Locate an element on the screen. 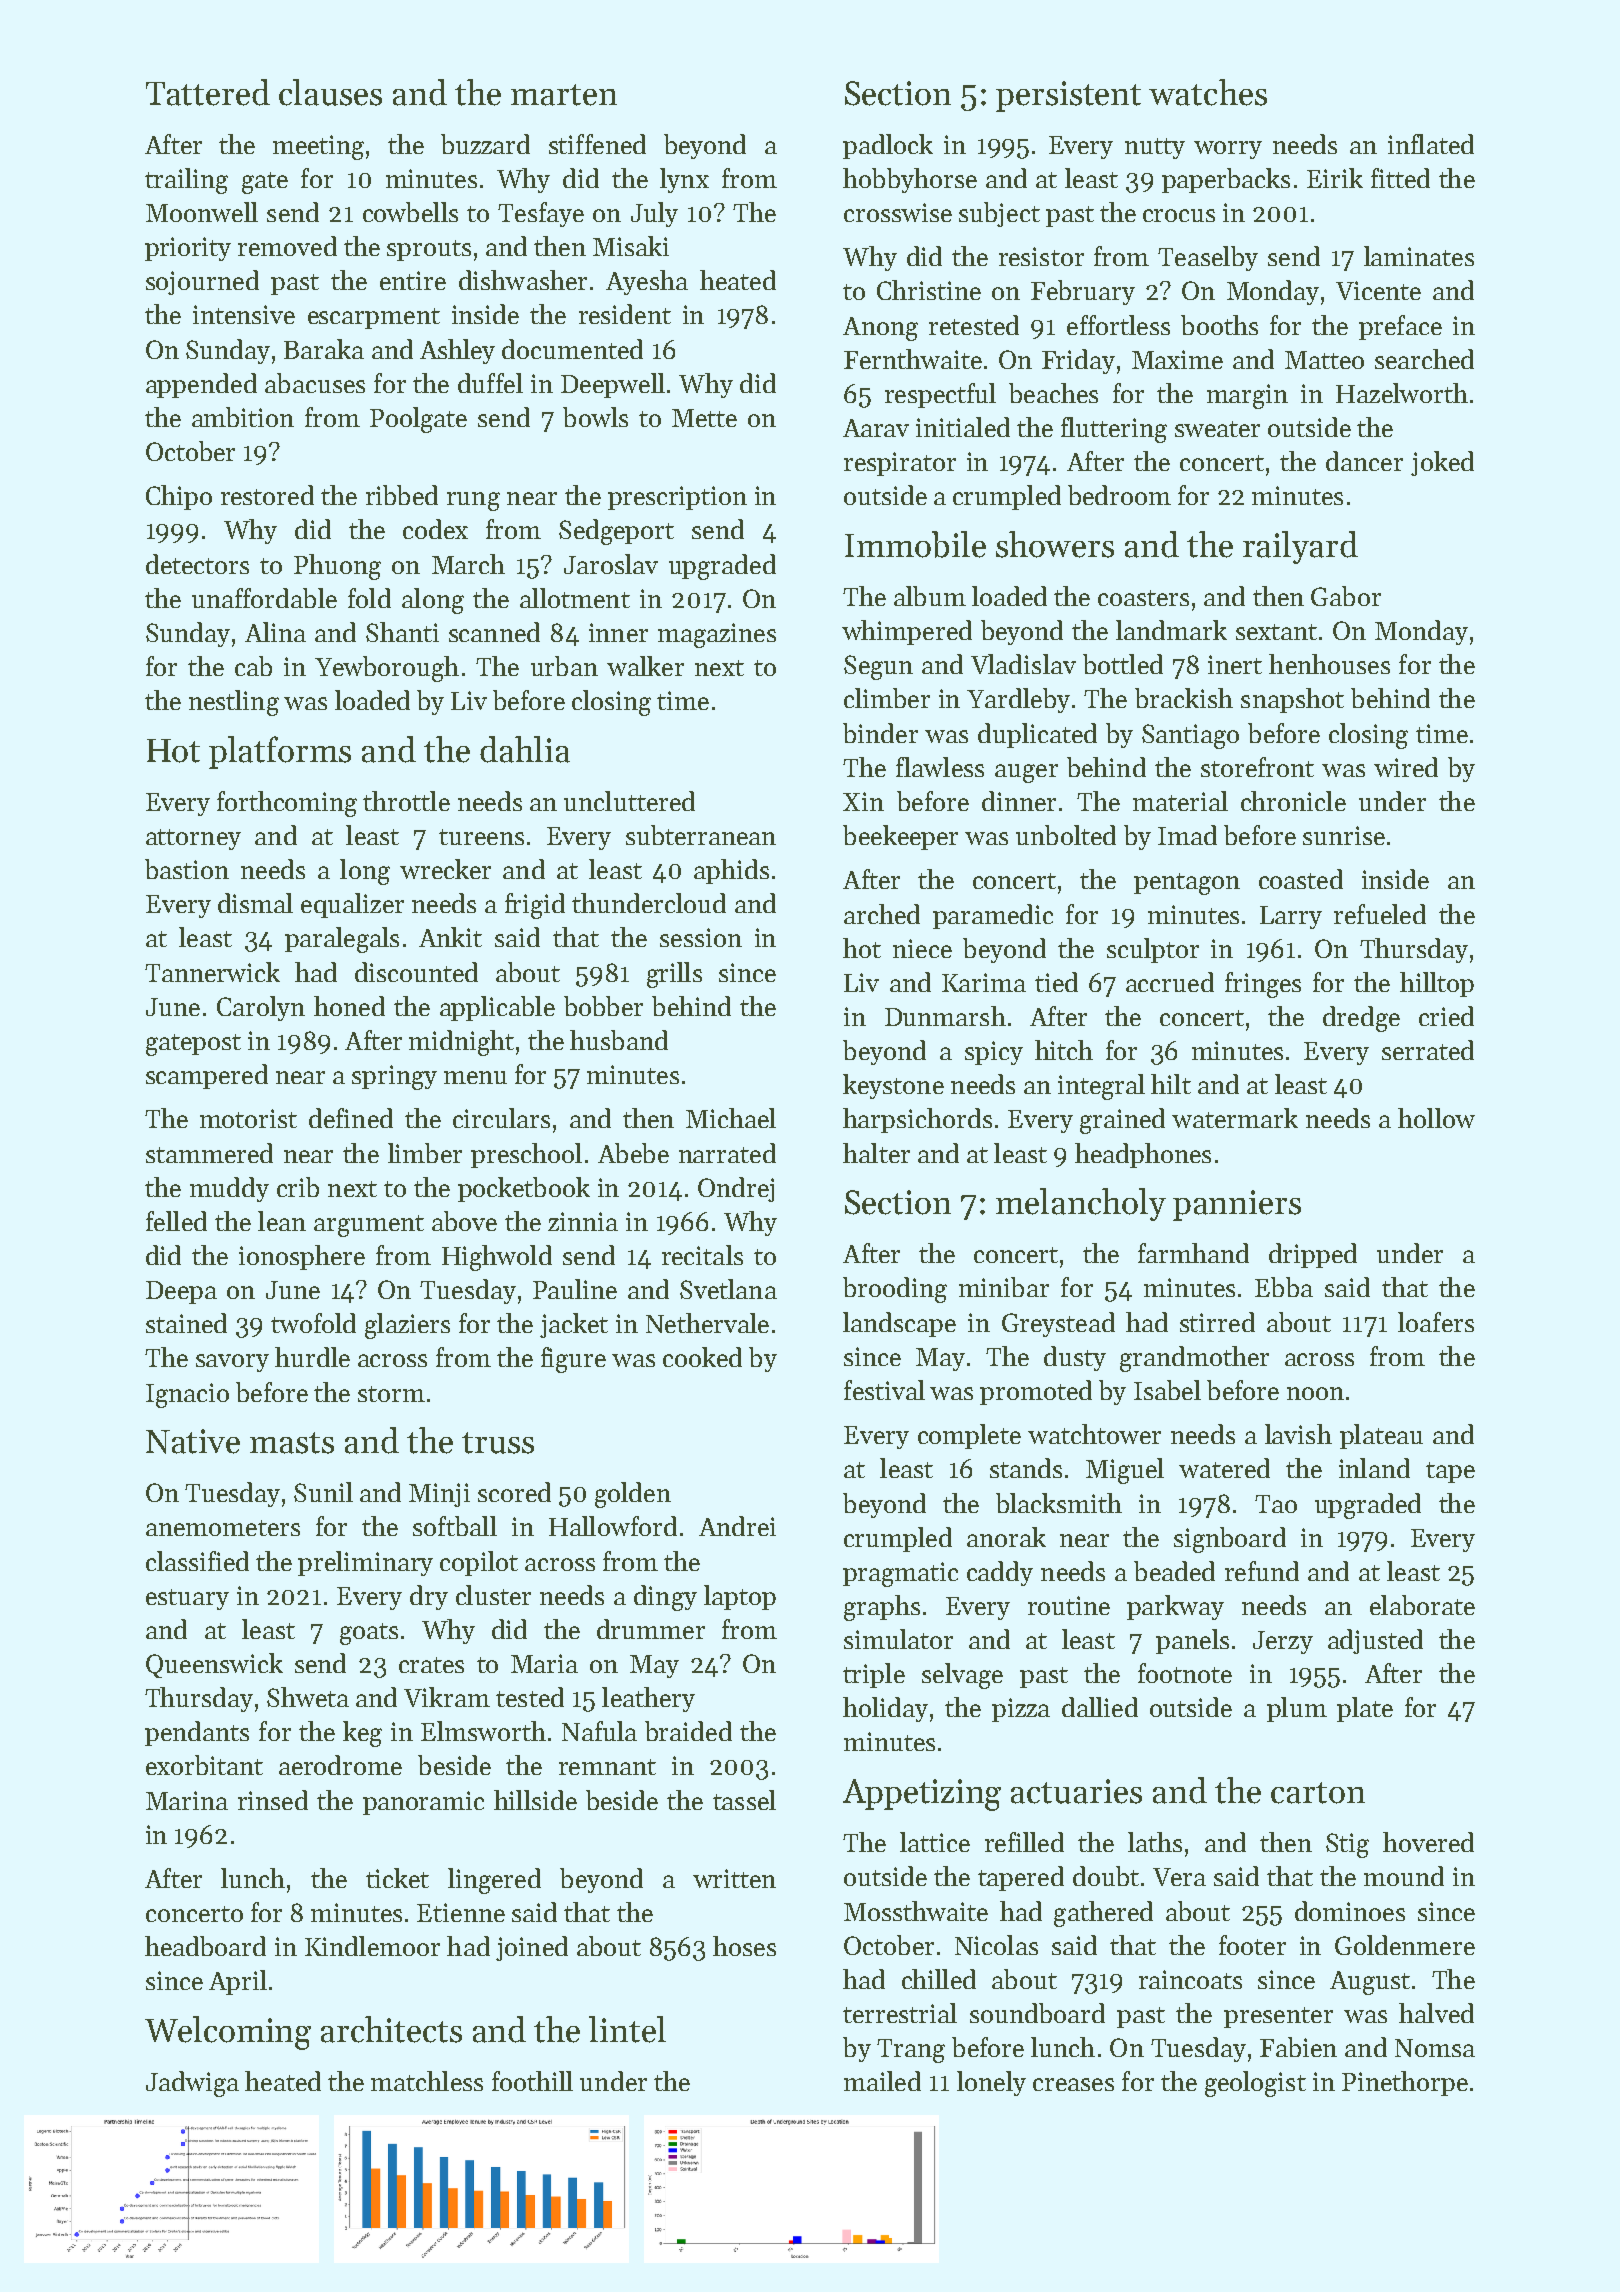 This screenshot has width=1620, height=2292. frigid is located at coordinates (535, 906).
